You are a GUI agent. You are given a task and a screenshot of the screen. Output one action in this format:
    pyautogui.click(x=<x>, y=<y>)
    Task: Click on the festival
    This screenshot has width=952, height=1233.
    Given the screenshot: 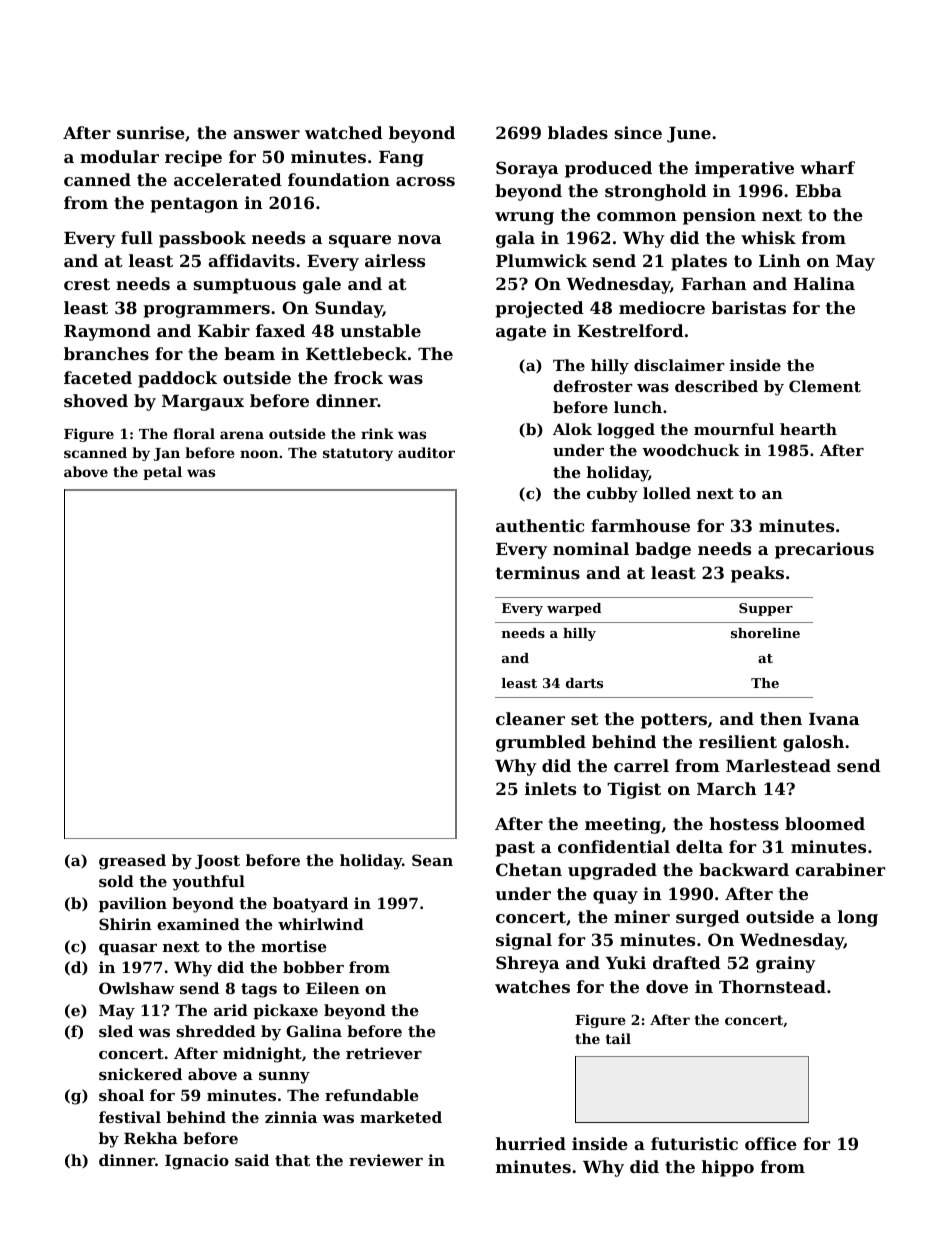 What is the action you would take?
    pyautogui.click(x=130, y=1117)
